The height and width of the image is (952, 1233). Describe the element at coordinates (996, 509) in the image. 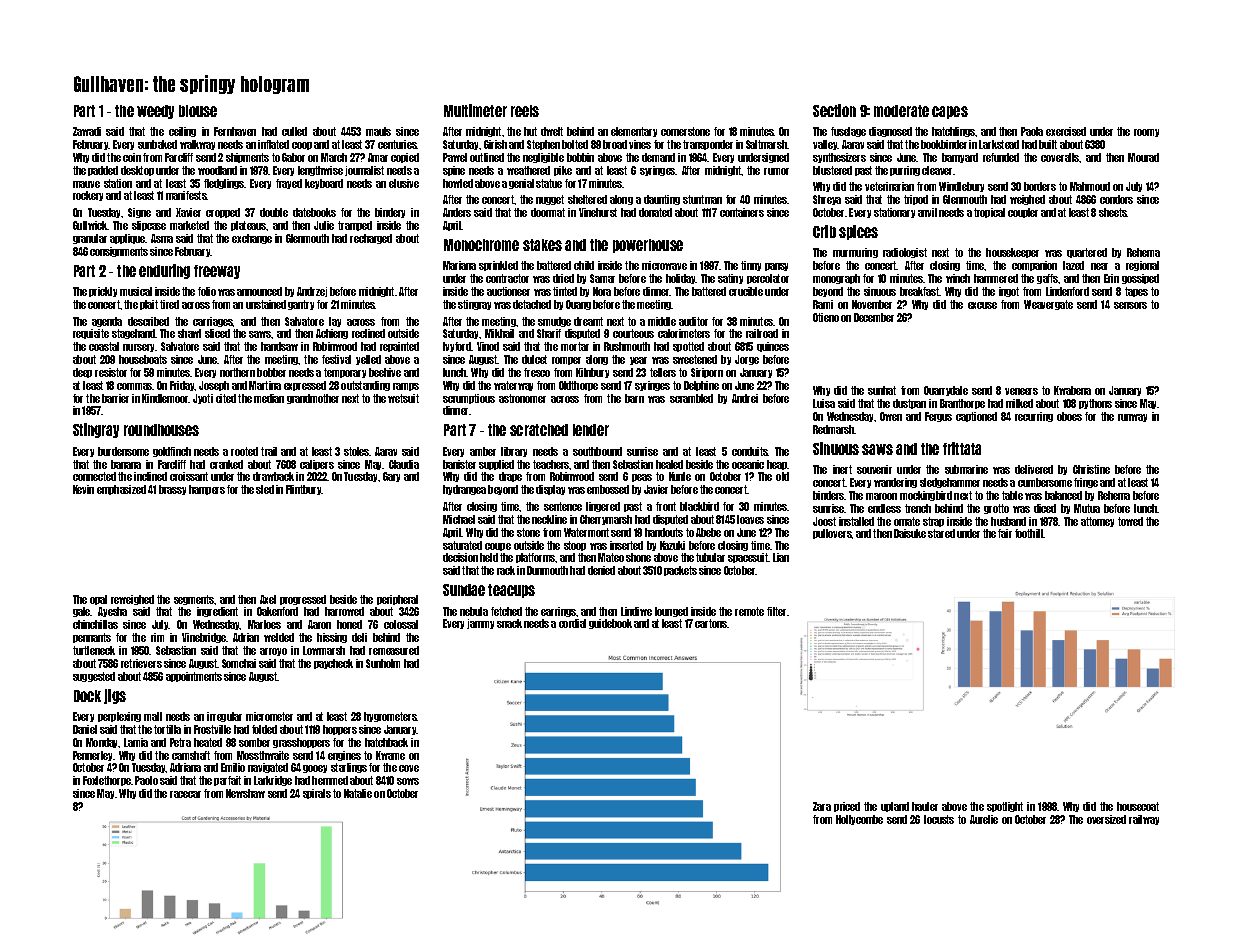

I see `grotto` at that location.
